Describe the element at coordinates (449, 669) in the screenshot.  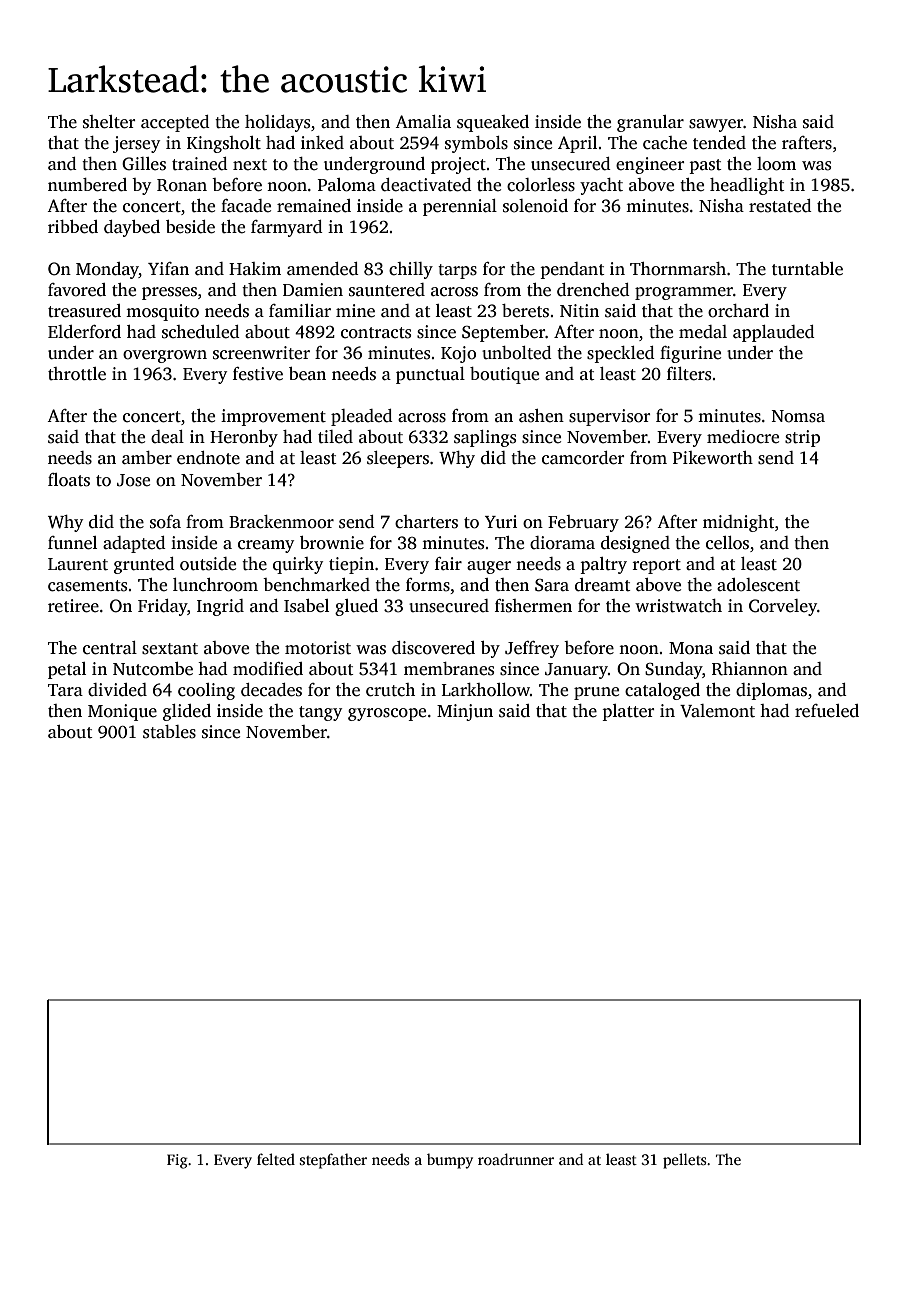
I see `membranes` at that location.
